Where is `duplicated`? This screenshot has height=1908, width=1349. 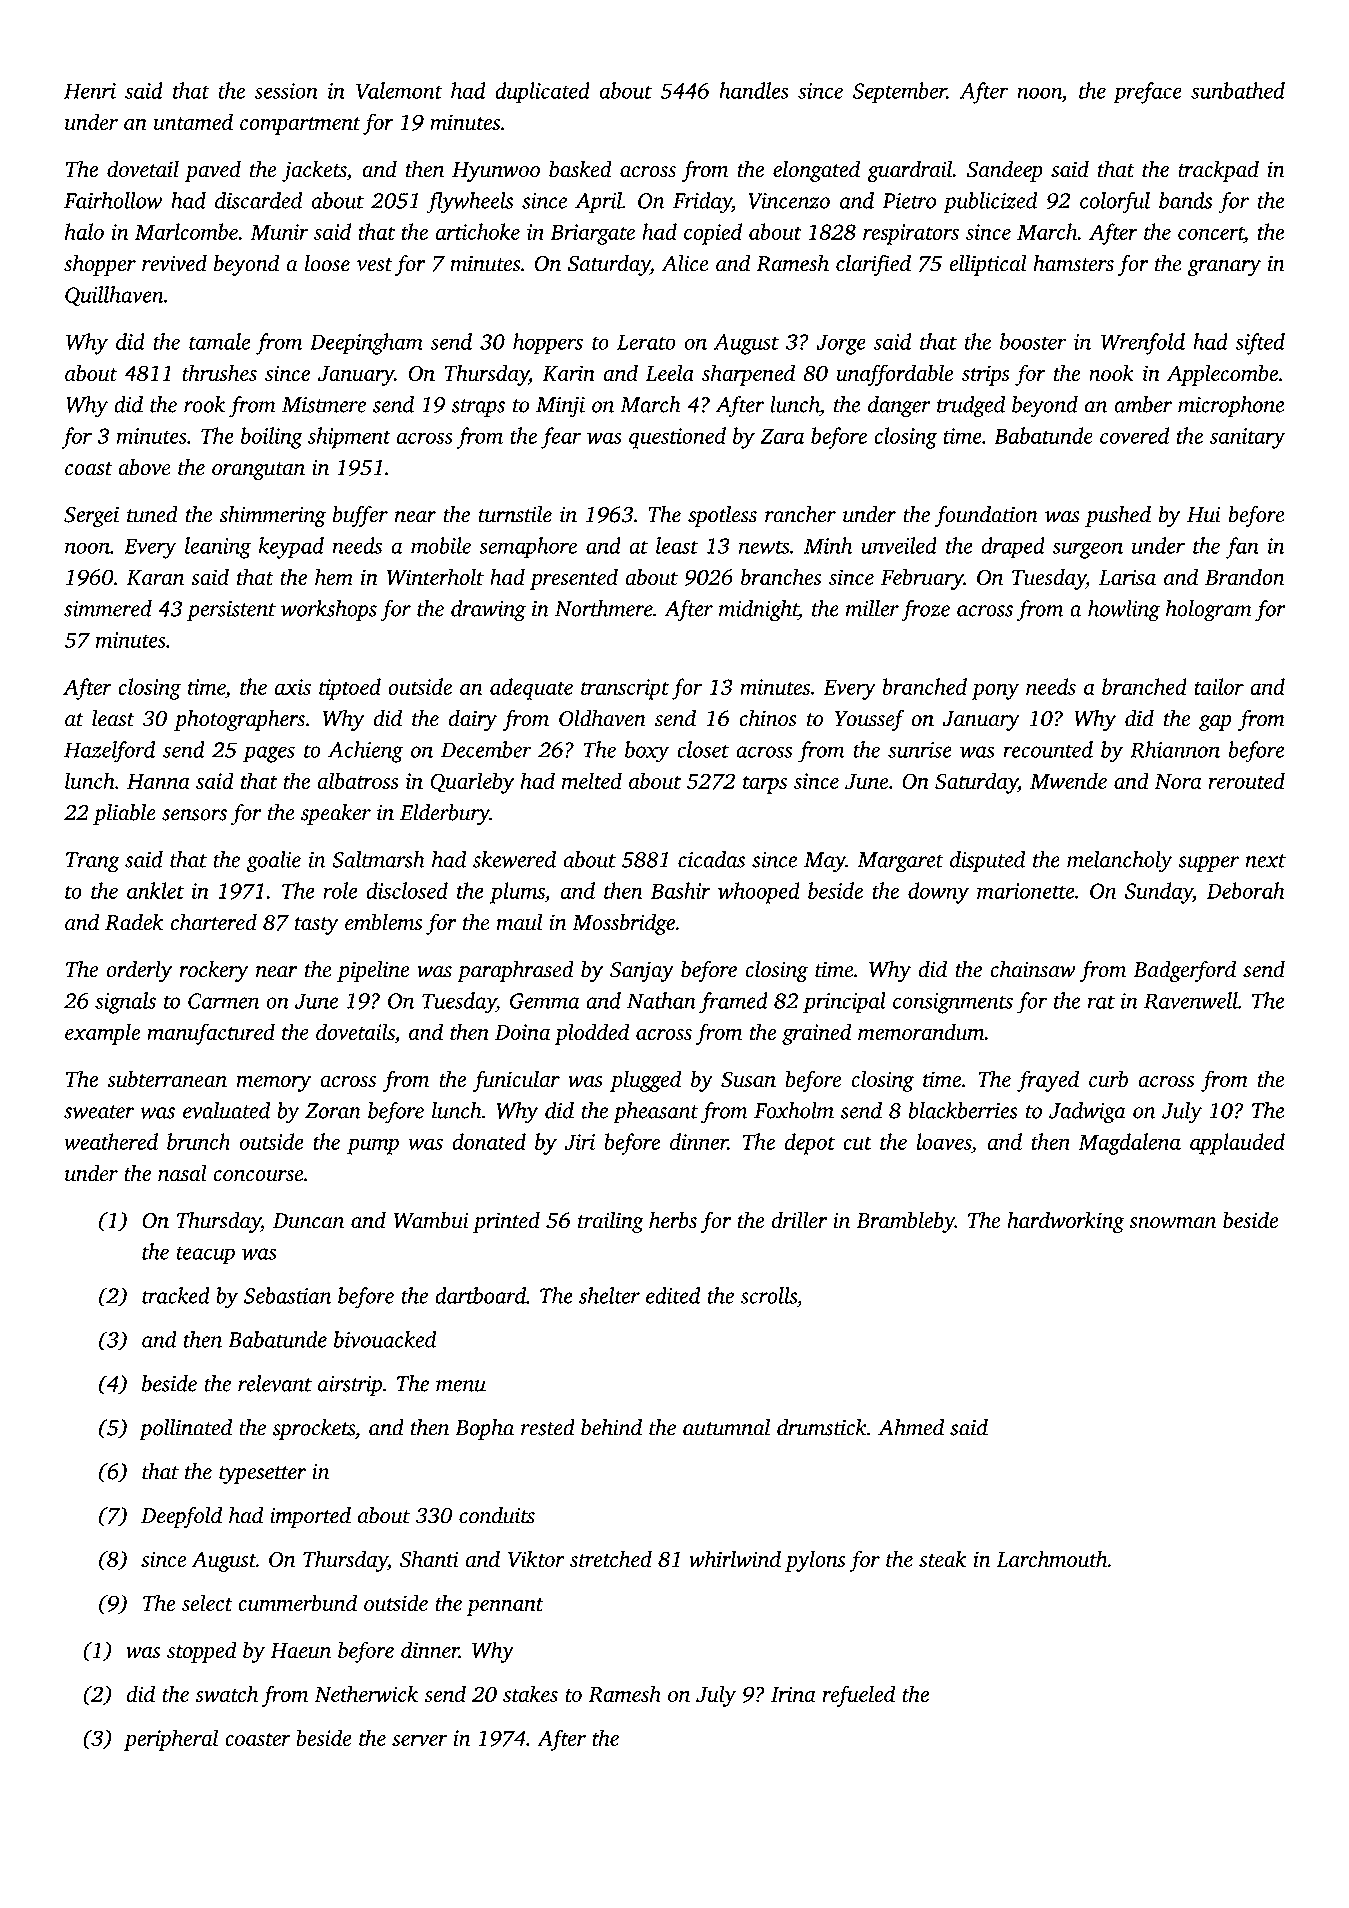
duplicated is located at coordinates (542, 93).
